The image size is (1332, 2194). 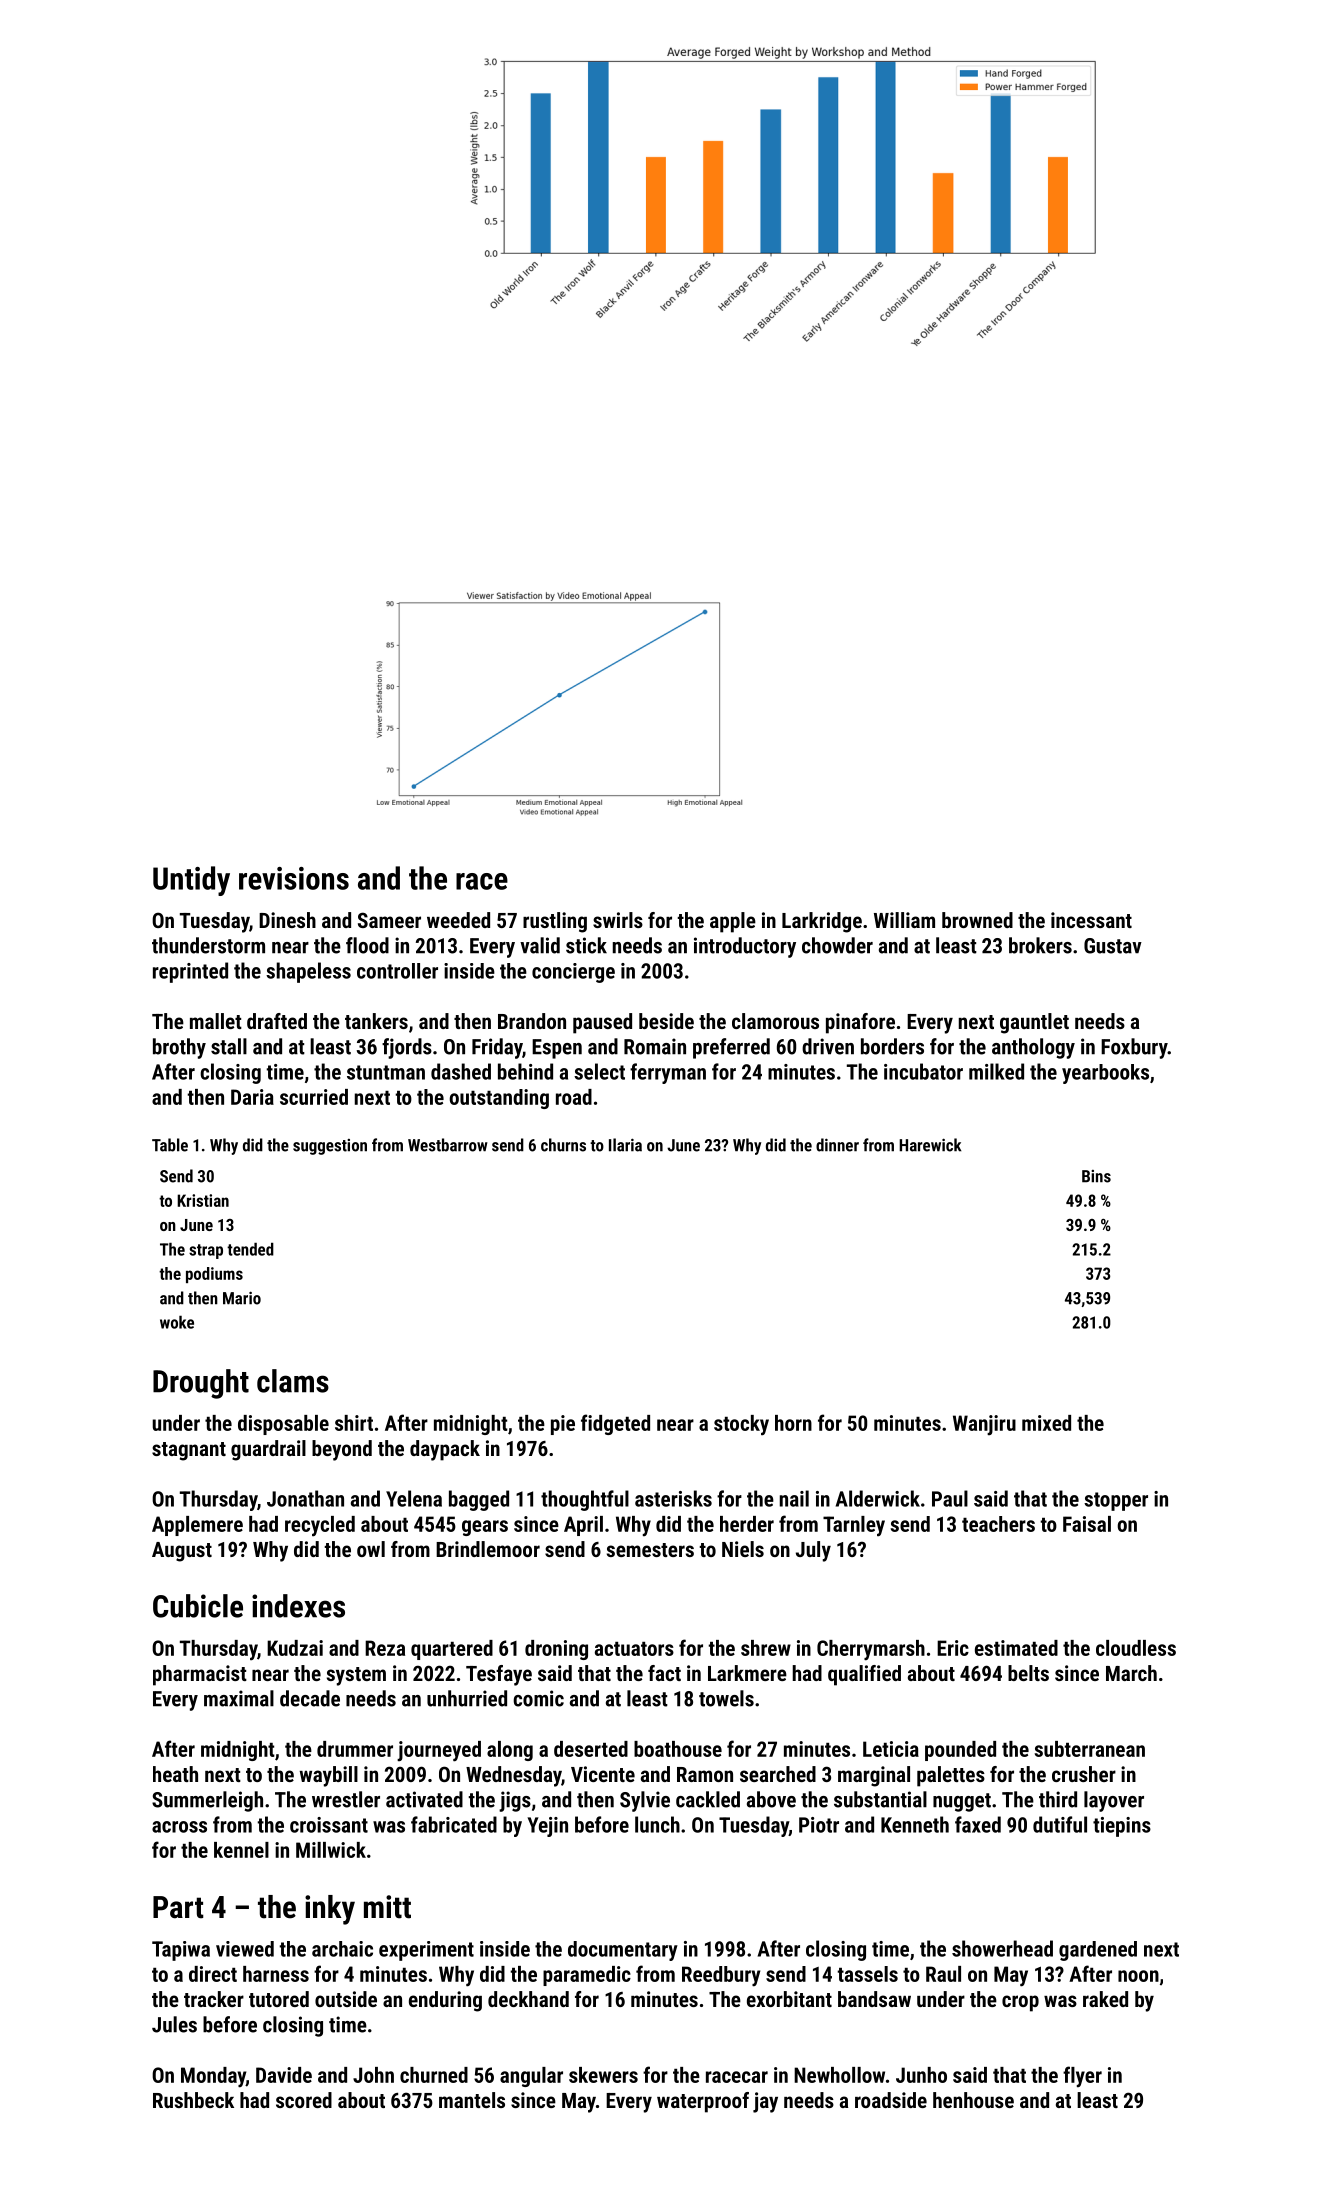 I want to click on suggestion, so click(x=330, y=1147).
